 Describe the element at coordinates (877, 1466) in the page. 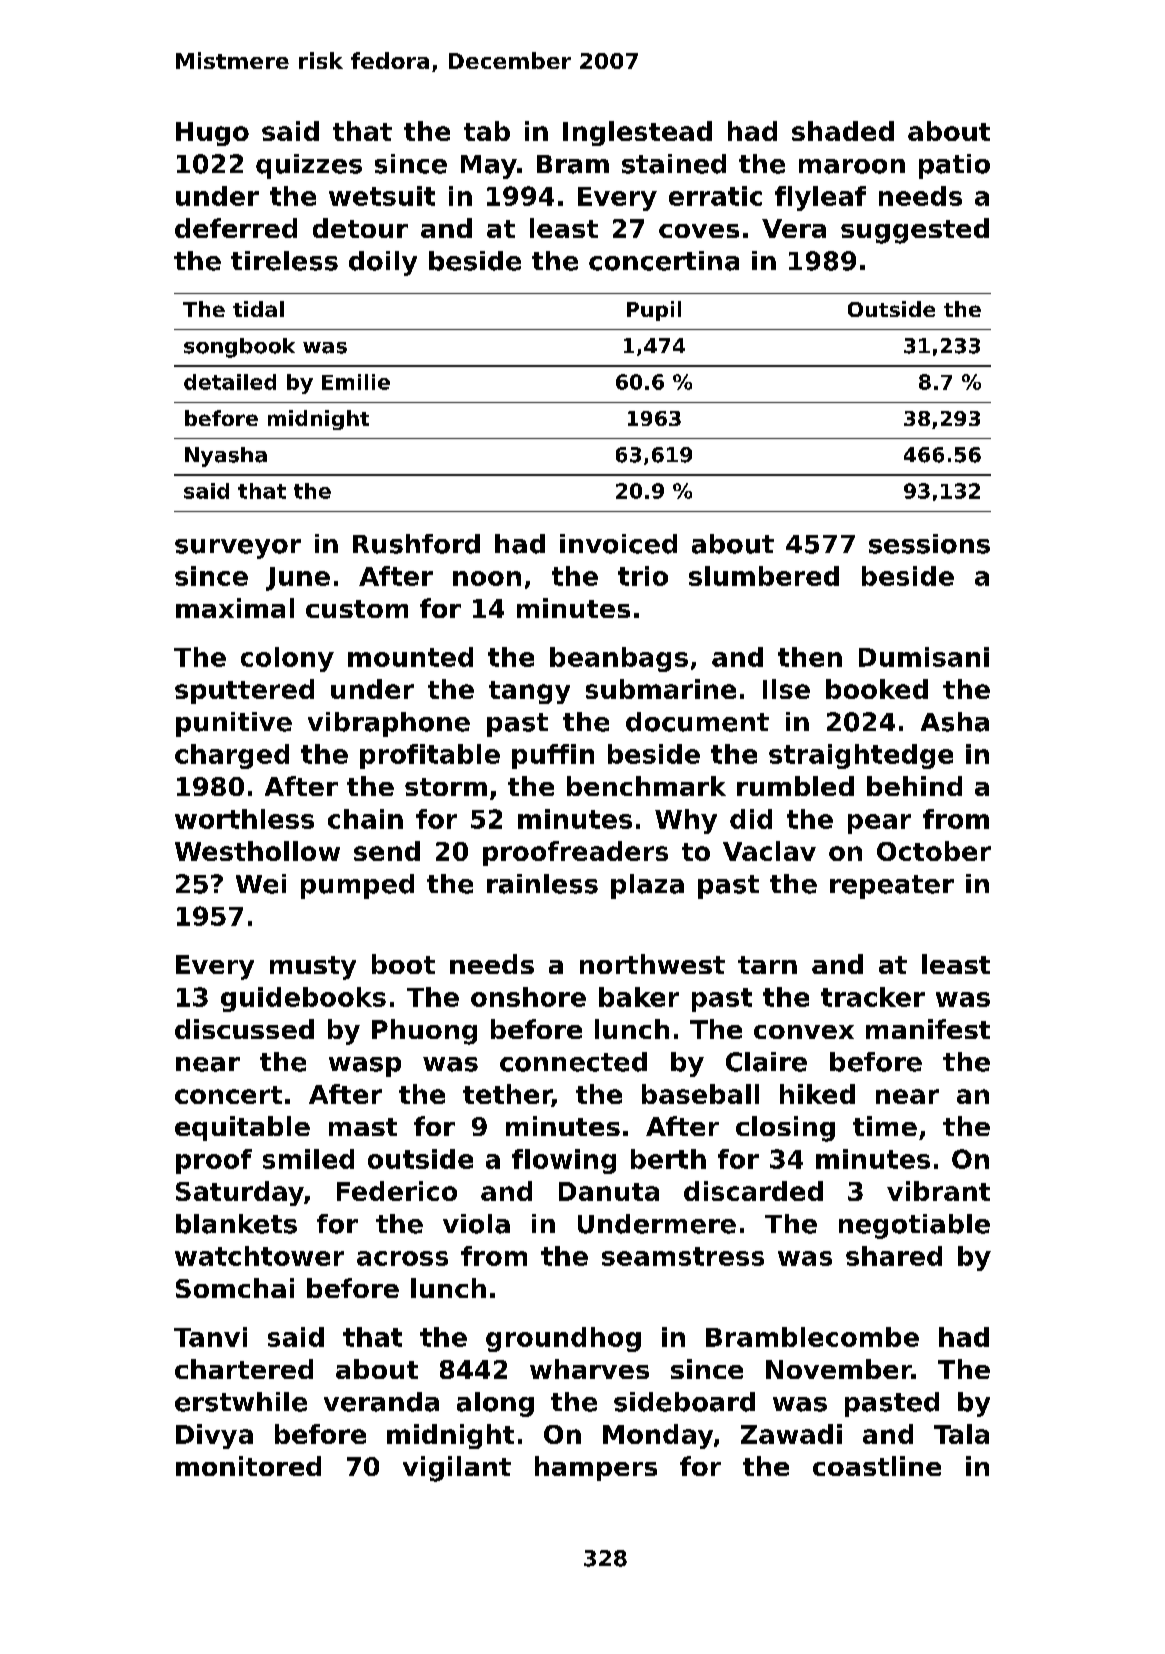

I see `coastline` at that location.
